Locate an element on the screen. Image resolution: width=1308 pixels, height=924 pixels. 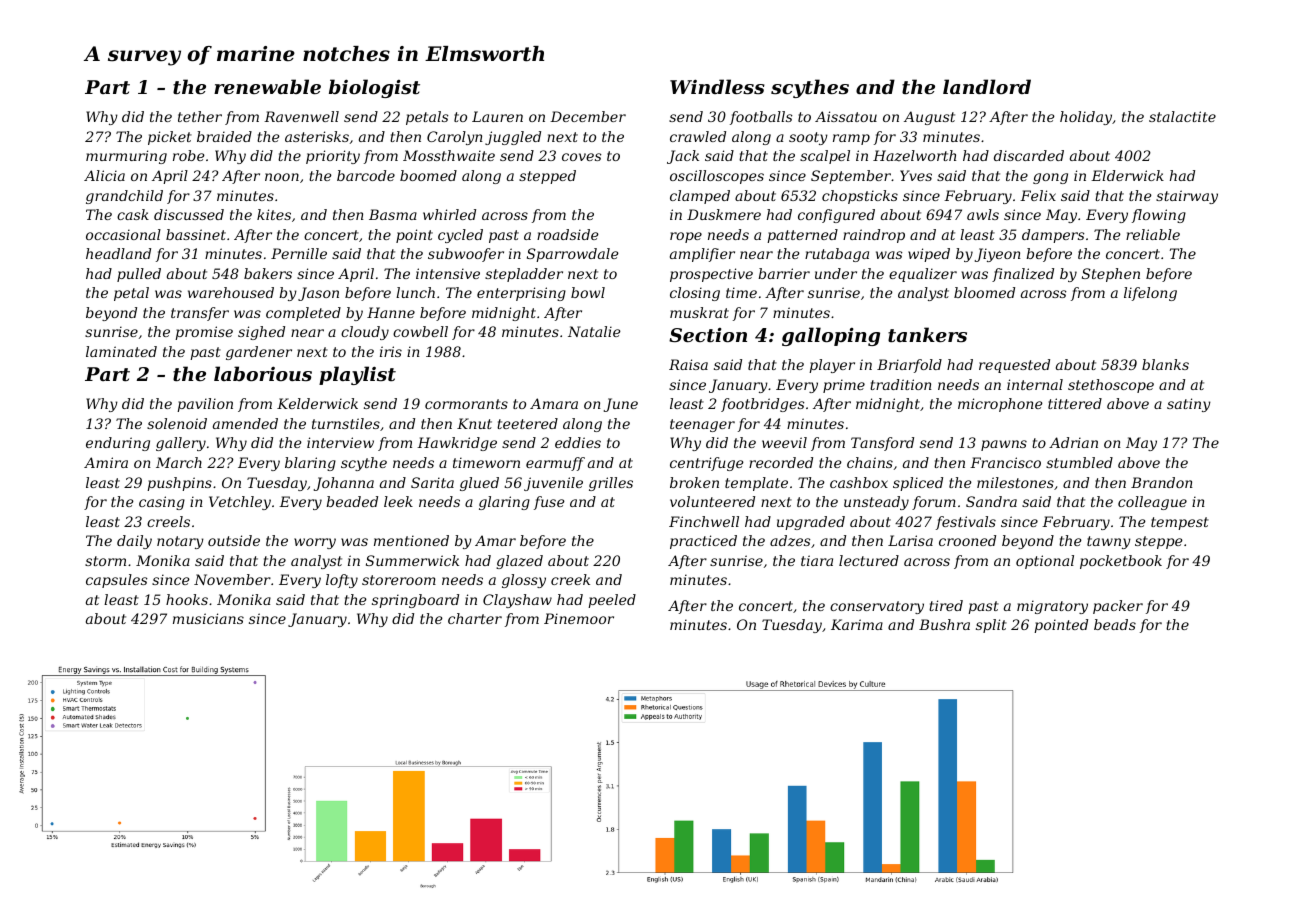
bloomed is located at coordinates (984, 292).
